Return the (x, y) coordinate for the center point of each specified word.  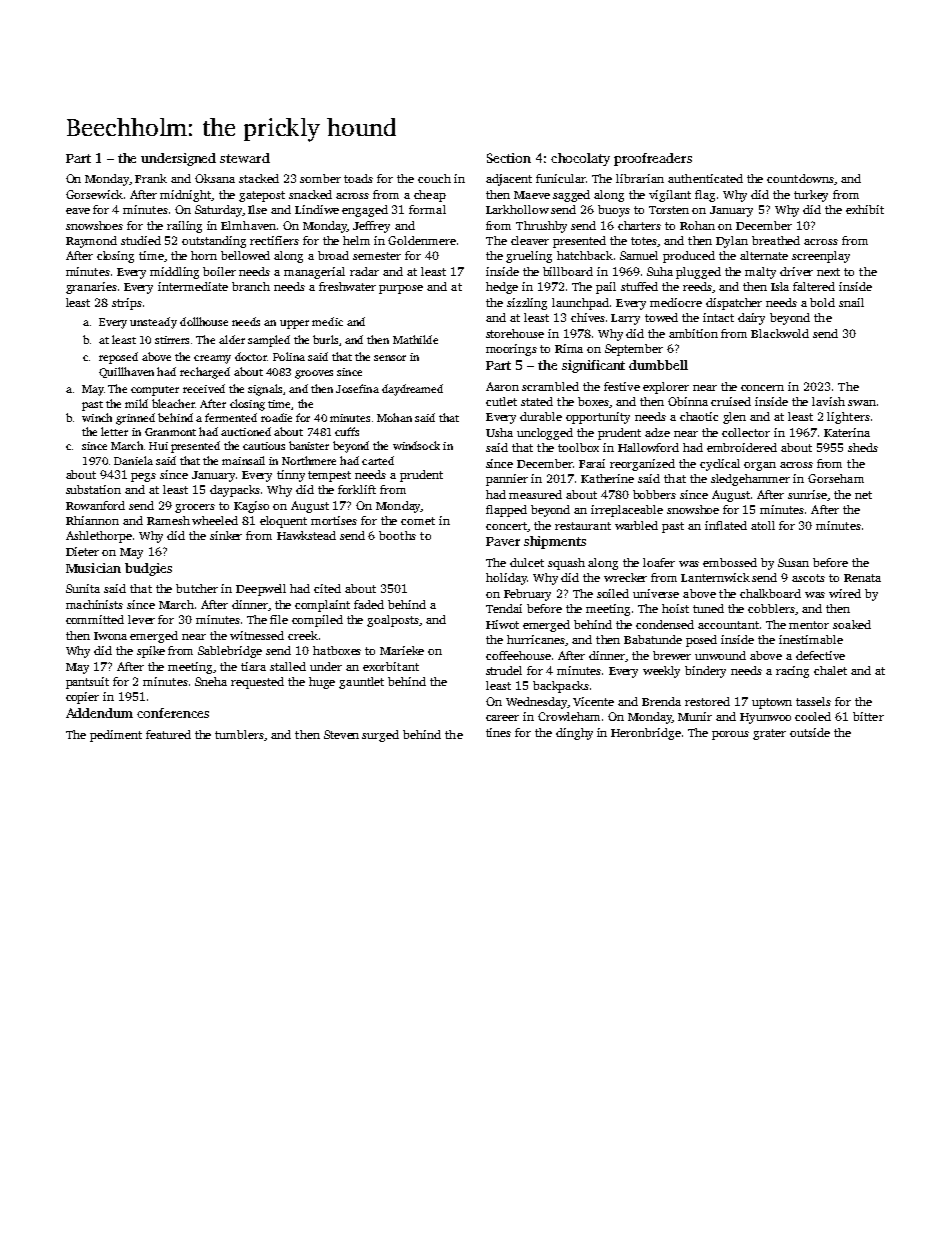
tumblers (239, 734)
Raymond (91, 242)
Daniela (133, 460)
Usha (499, 432)
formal (427, 209)
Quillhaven (126, 372)
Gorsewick (94, 194)
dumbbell (658, 365)
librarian (640, 178)
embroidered (742, 447)
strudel (504, 670)
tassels (813, 701)
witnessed (257, 635)
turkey (811, 196)
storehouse (515, 333)
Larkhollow (517, 209)
